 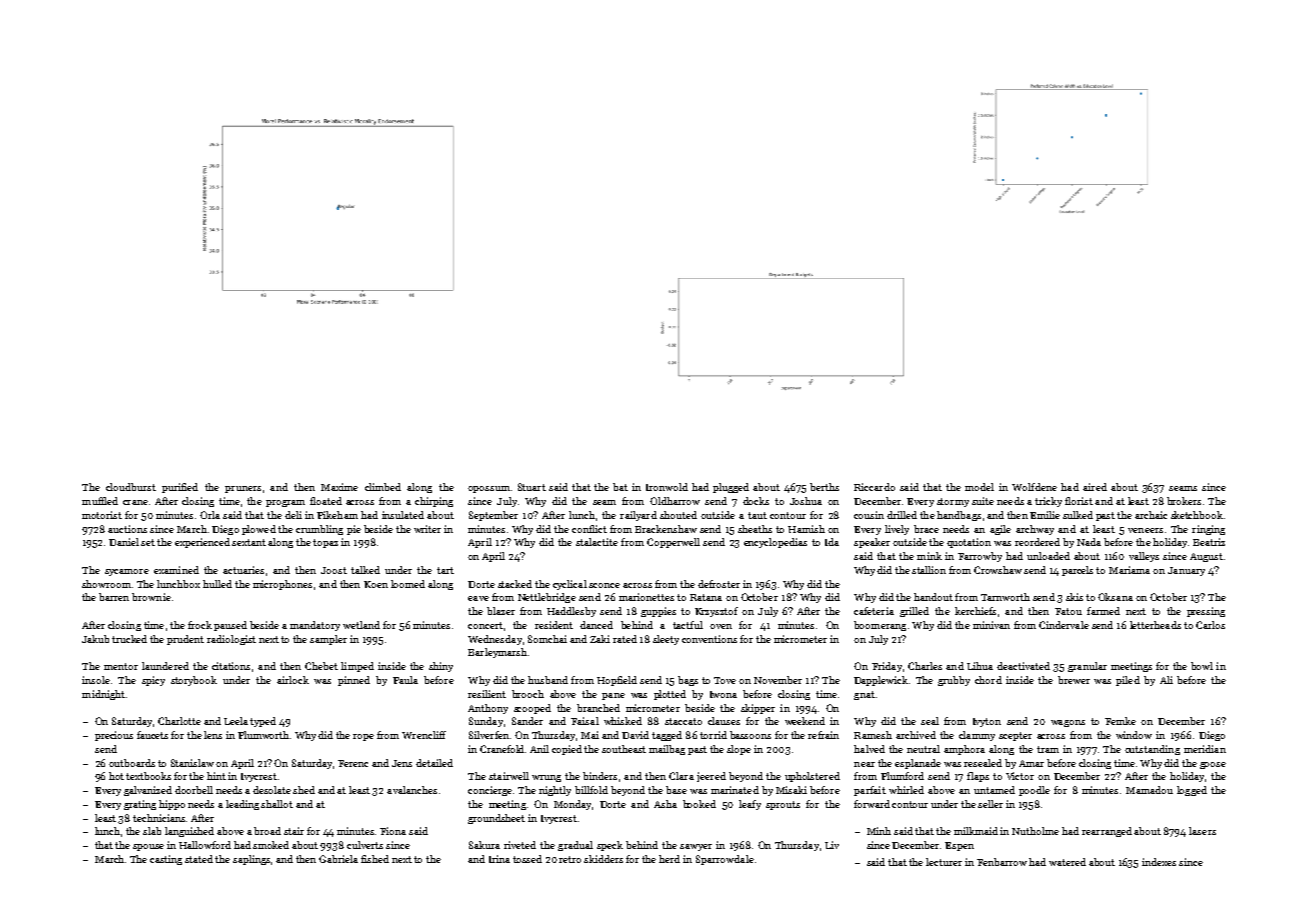 What do you see at coordinates (731, 488) in the screenshot?
I see `plugged` at bounding box center [731, 488].
